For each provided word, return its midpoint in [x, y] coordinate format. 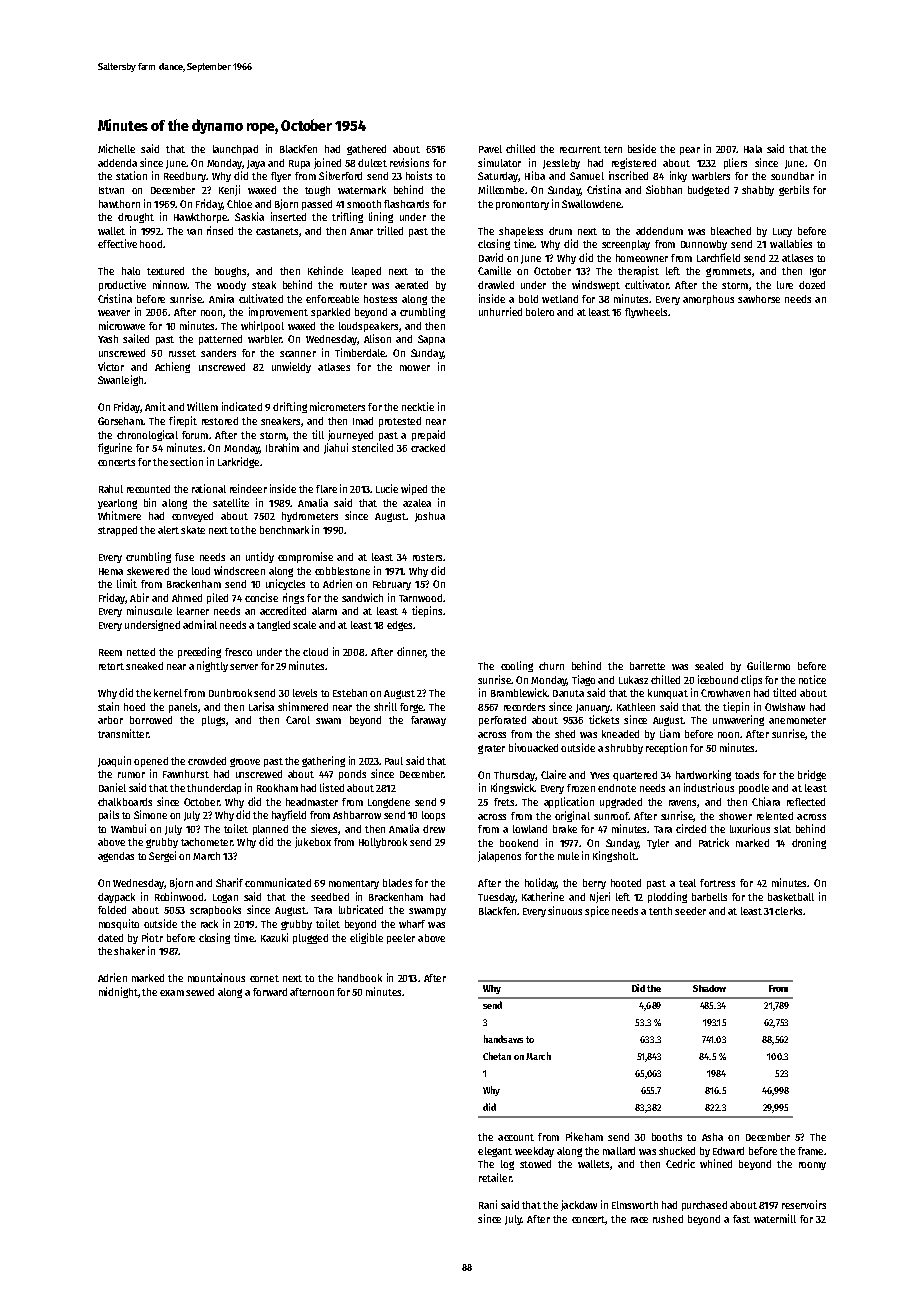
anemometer [797, 720]
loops [433, 816]
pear [690, 151]
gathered [366, 150]
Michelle [116, 148]
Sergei [162, 856]
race [639, 1220]
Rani [488, 1204]
